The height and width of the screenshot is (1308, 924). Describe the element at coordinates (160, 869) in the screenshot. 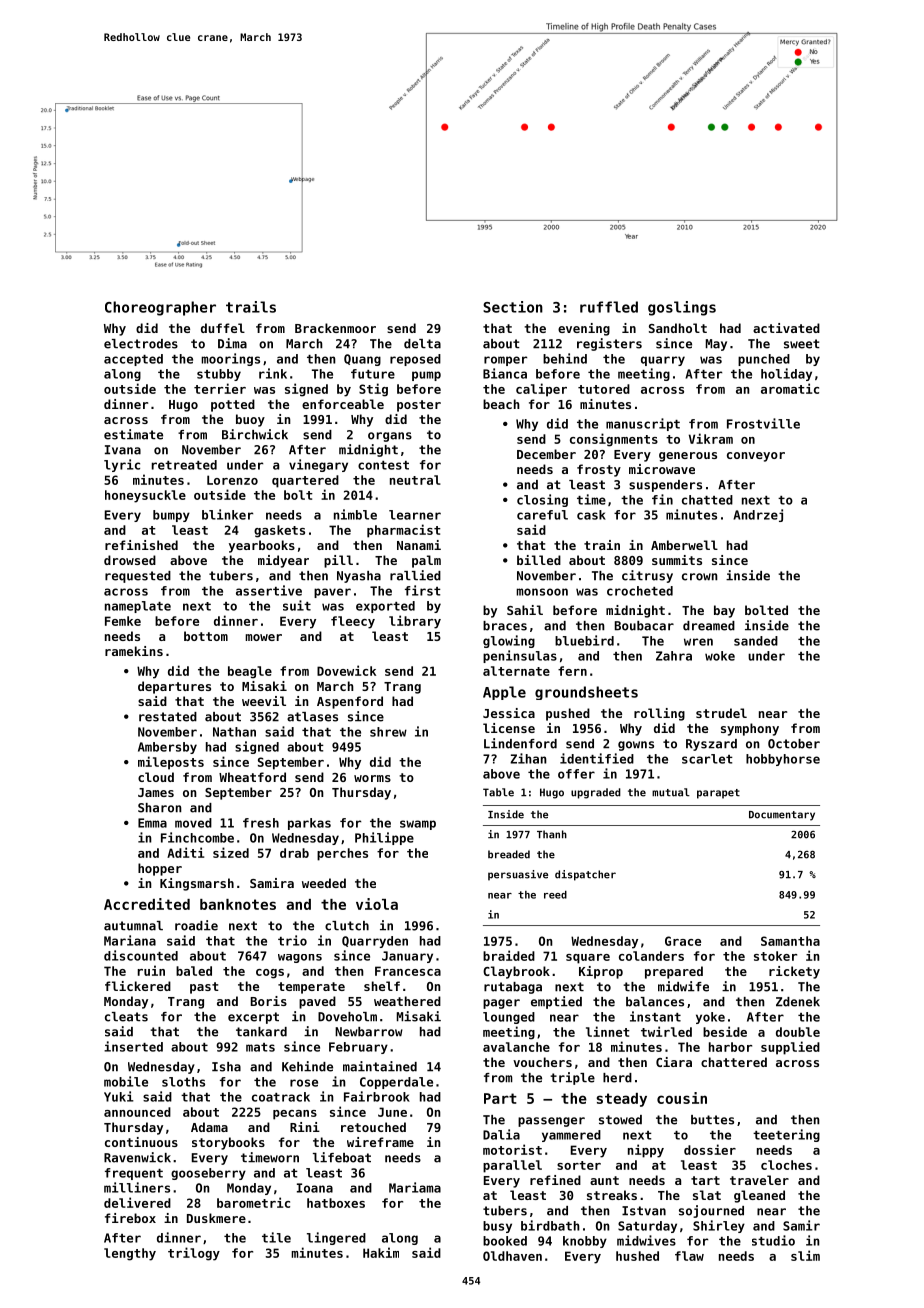

I see `hopper` at that location.
